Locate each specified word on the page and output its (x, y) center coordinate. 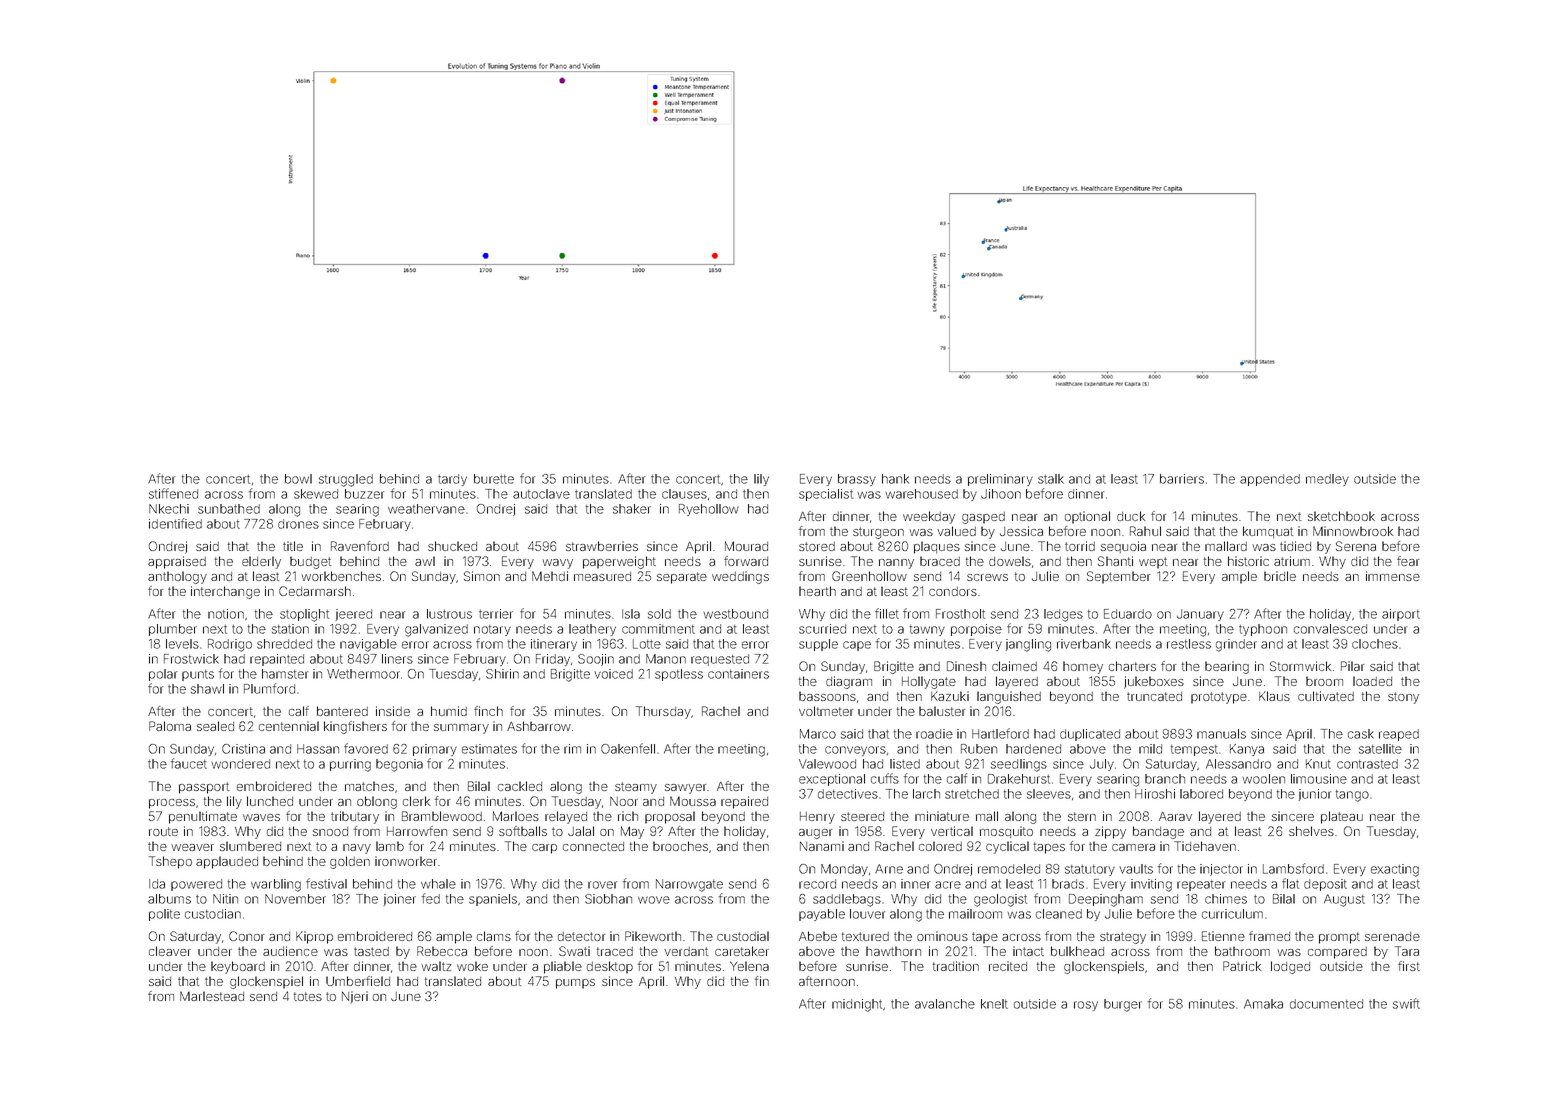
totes (308, 996)
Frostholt (960, 614)
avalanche (945, 1004)
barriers (1182, 479)
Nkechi (169, 509)
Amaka (1263, 1004)
